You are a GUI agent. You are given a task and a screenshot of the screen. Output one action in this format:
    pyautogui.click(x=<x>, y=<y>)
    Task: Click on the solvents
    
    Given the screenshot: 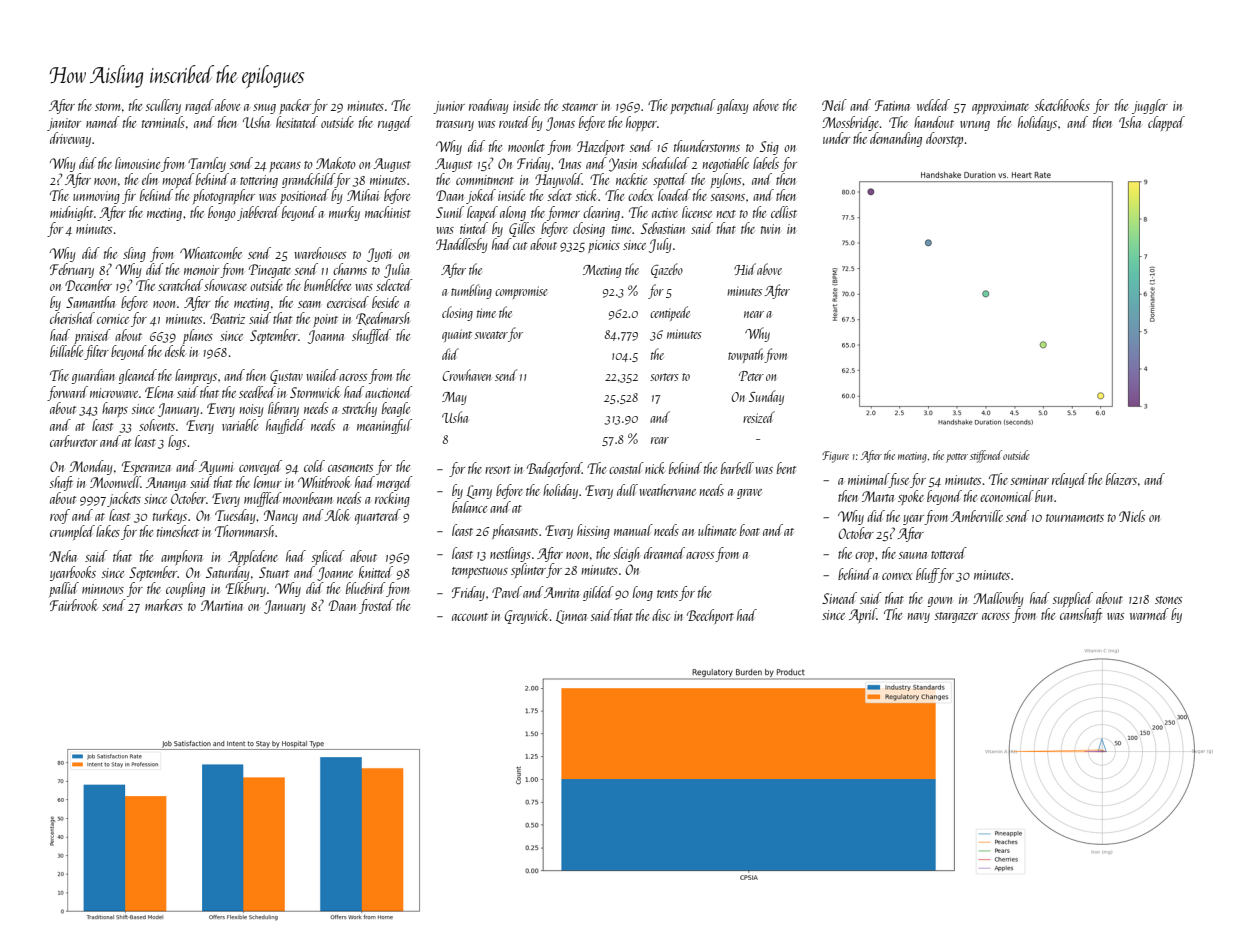 What is the action you would take?
    pyautogui.click(x=157, y=425)
